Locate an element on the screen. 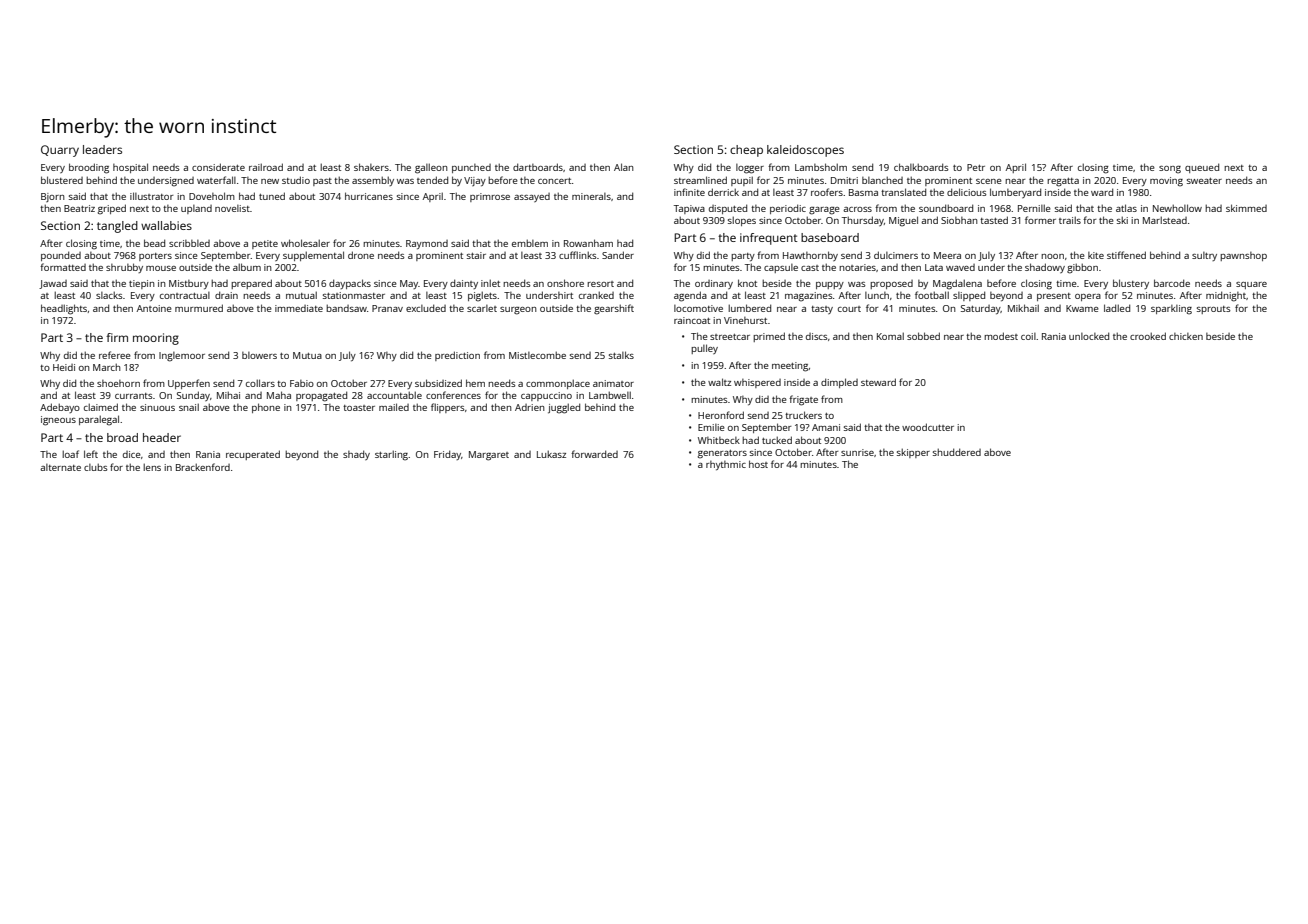  Meera is located at coordinates (947, 255).
